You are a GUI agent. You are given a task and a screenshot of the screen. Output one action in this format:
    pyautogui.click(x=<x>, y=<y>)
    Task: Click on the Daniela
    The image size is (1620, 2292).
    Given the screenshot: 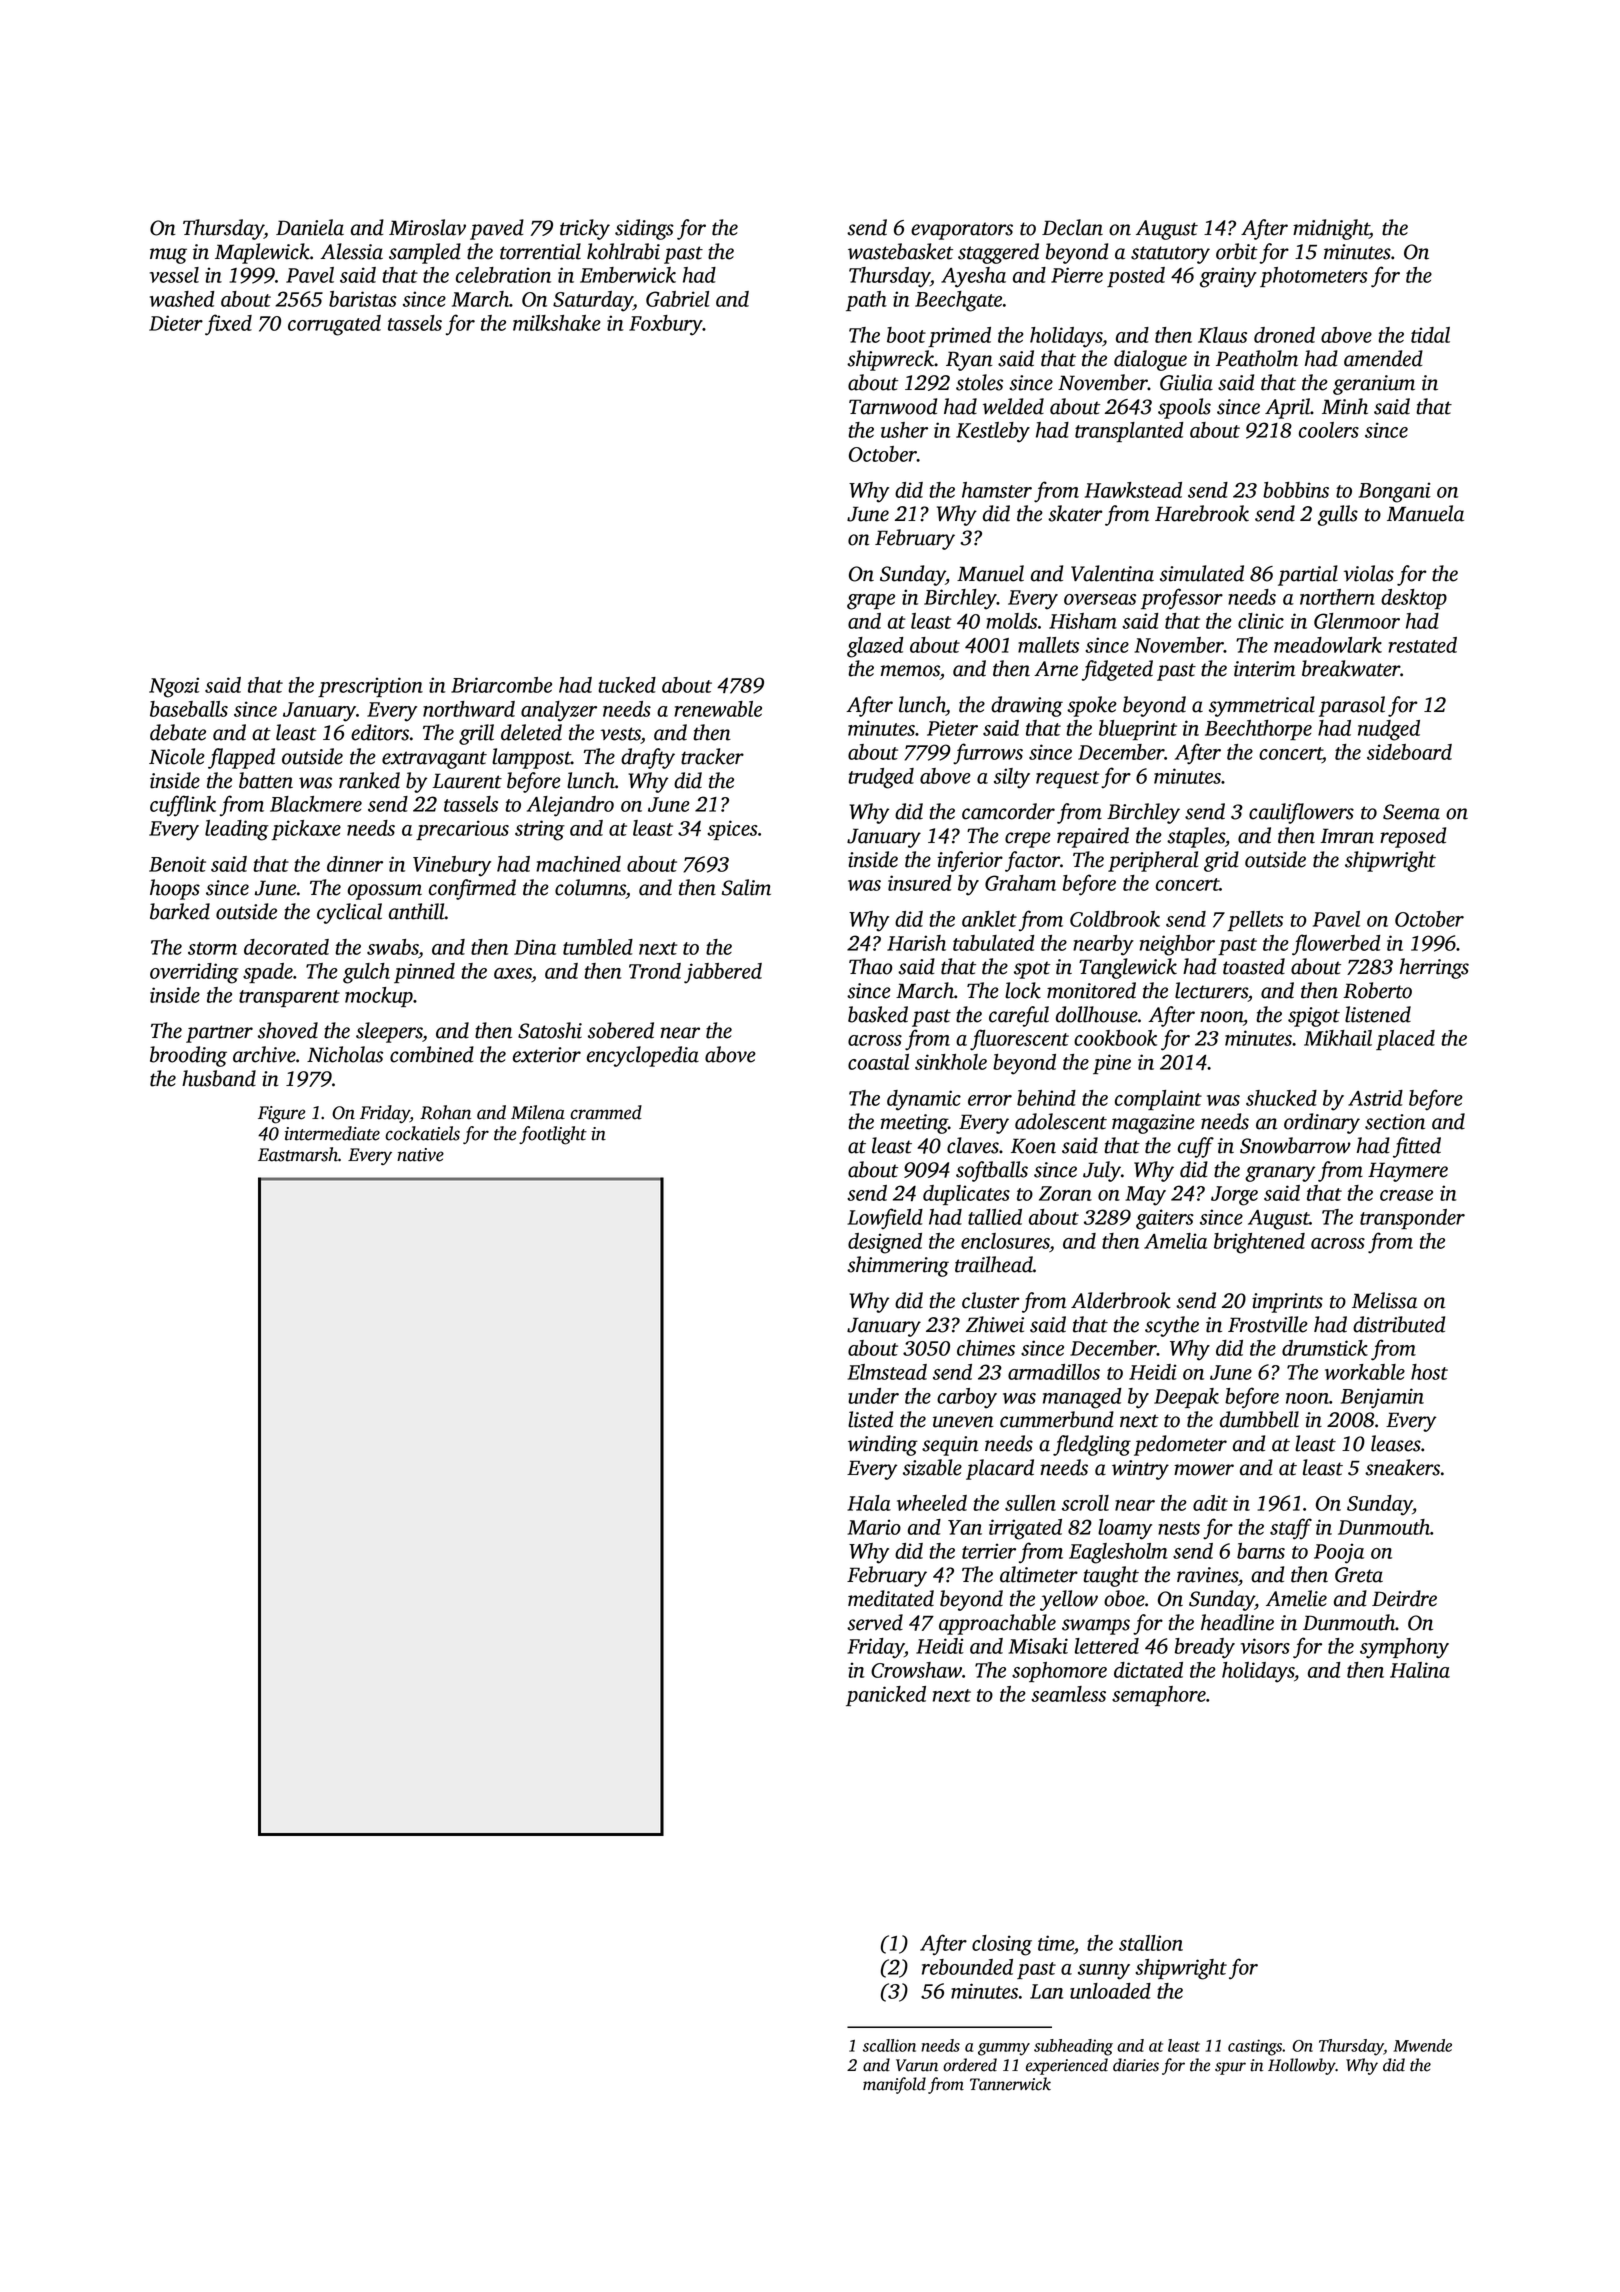 What is the action you would take?
    pyautogui.click(x=310, y=227)
